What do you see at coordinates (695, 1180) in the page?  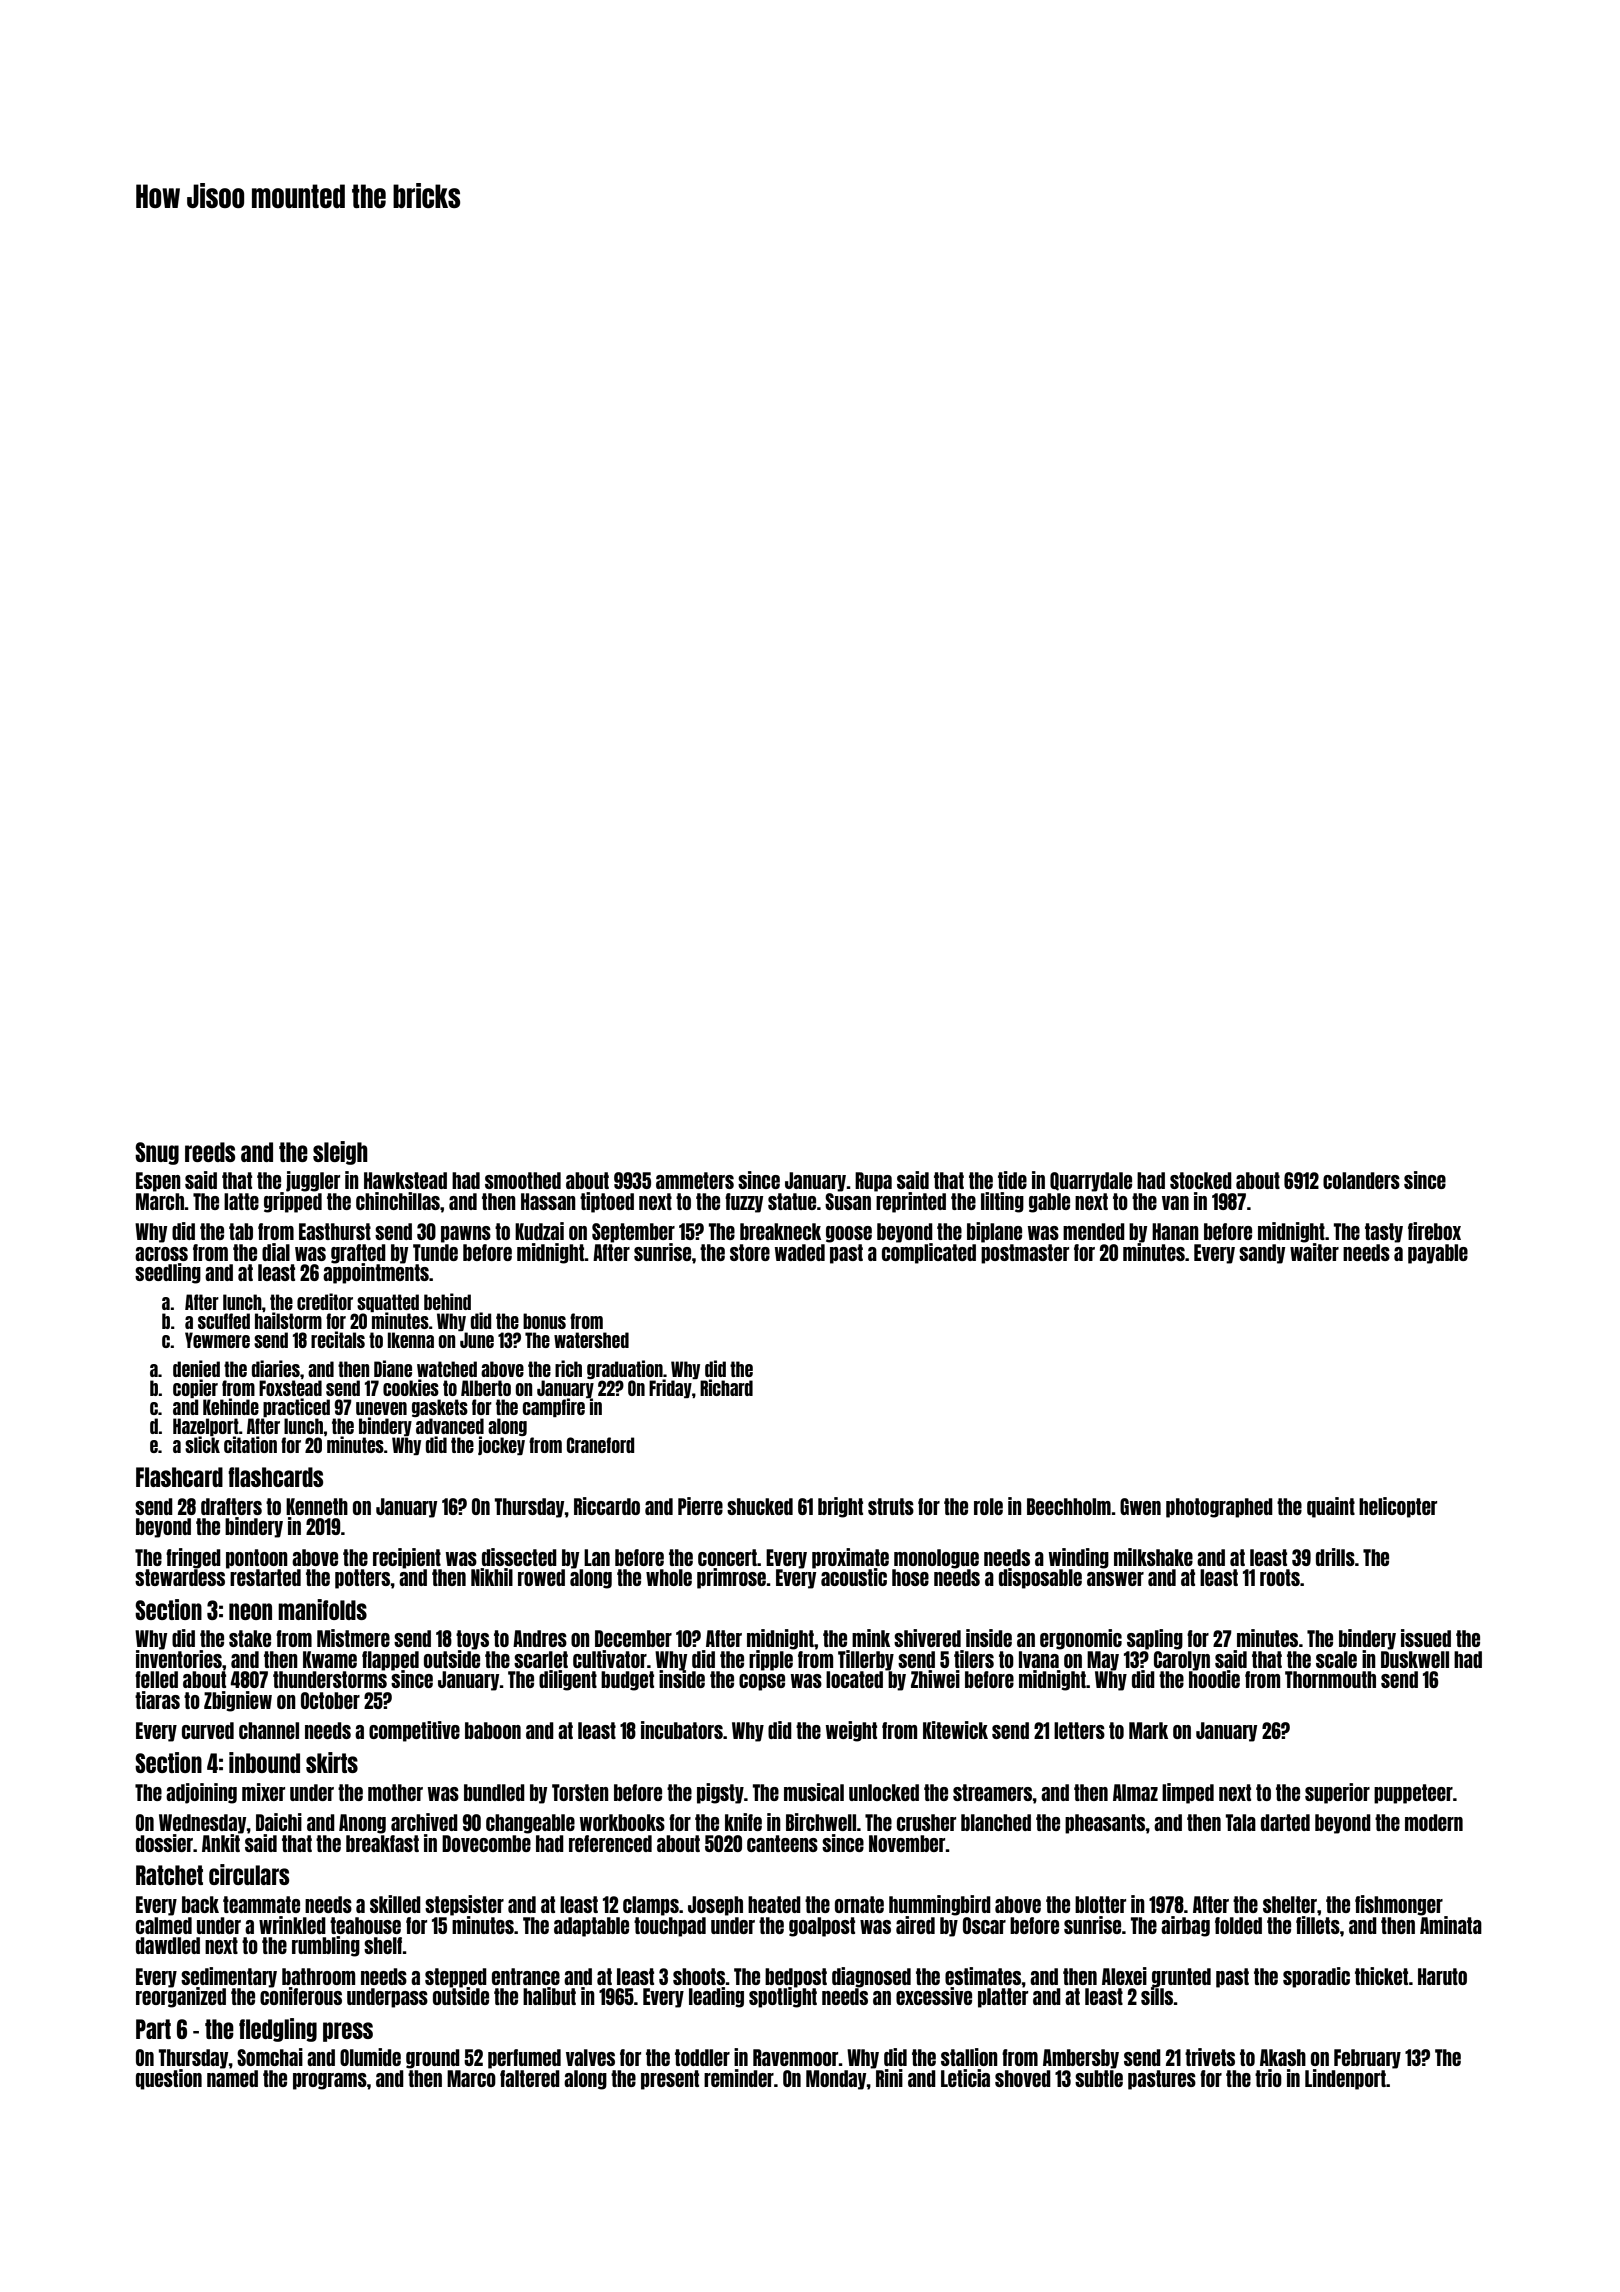 I see `ammeters` at bounding box center [695, 1180].
